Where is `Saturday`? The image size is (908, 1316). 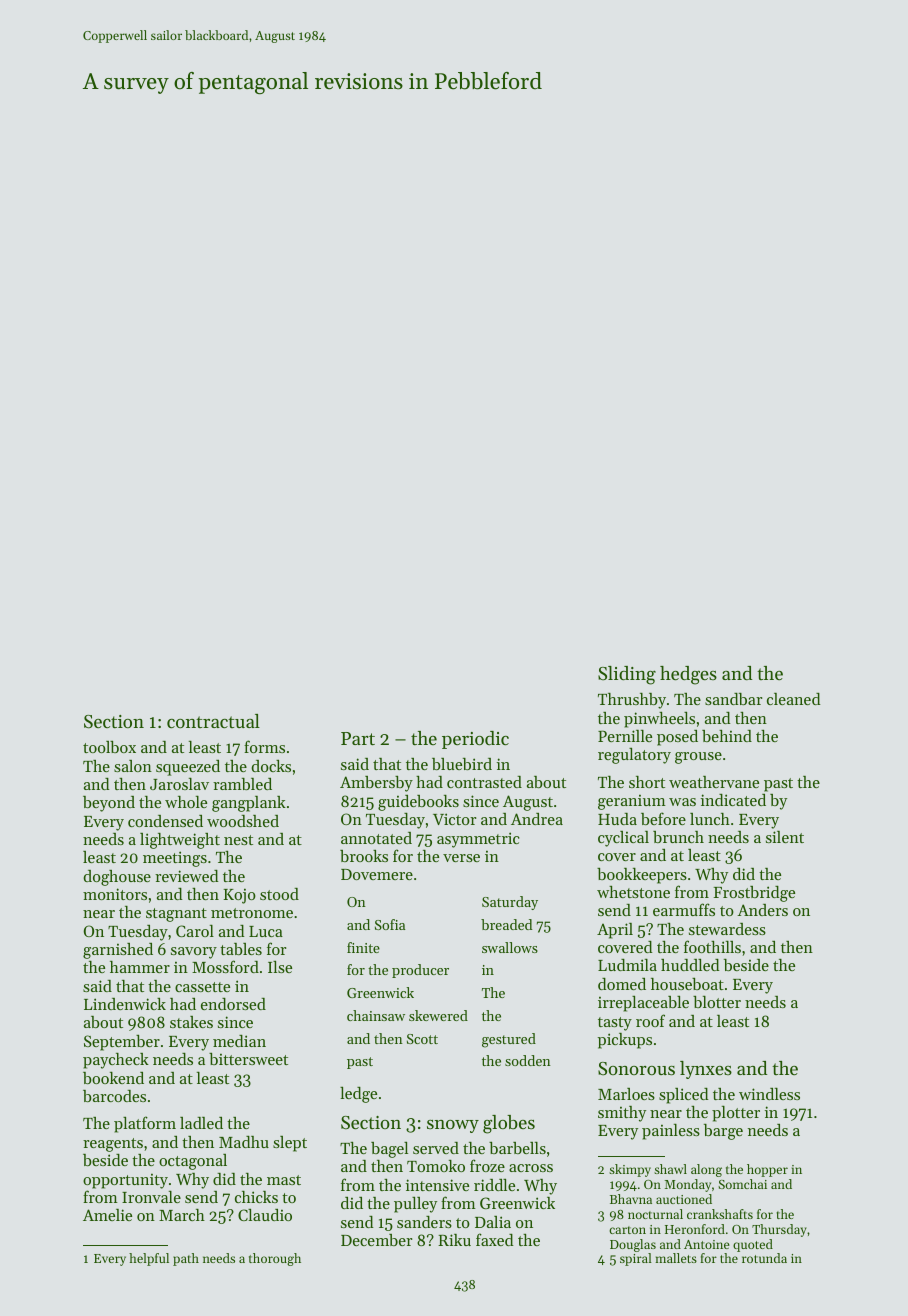 Saturday is located at coordinates (510, 903).
